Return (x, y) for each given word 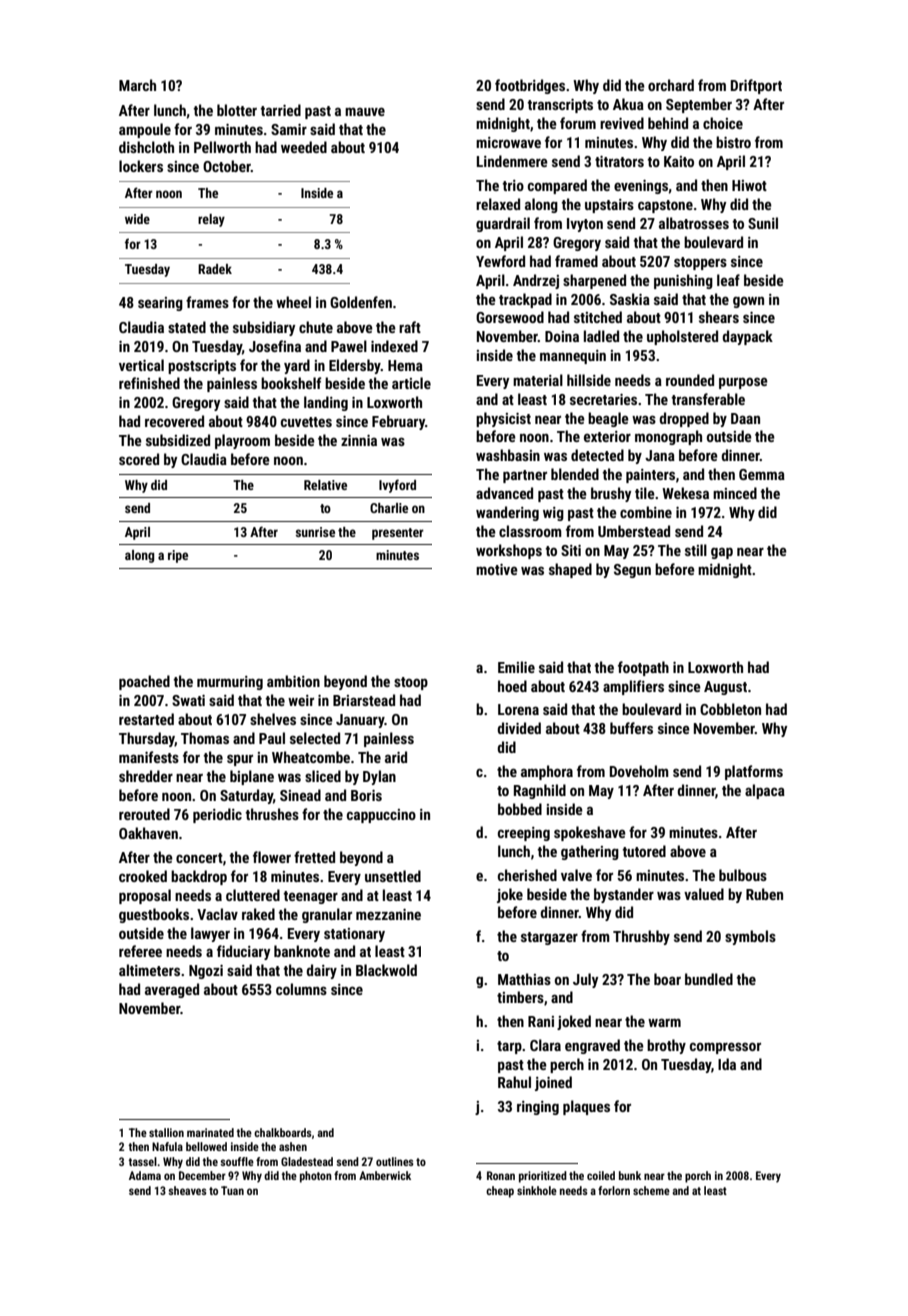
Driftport (756, 86)
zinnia (359, 440)
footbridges (530, 86)
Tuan (232, 1190)
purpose (743, 383)
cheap (500, 1192)
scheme (651, 1190)
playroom (242, 441)
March (137, 85)
